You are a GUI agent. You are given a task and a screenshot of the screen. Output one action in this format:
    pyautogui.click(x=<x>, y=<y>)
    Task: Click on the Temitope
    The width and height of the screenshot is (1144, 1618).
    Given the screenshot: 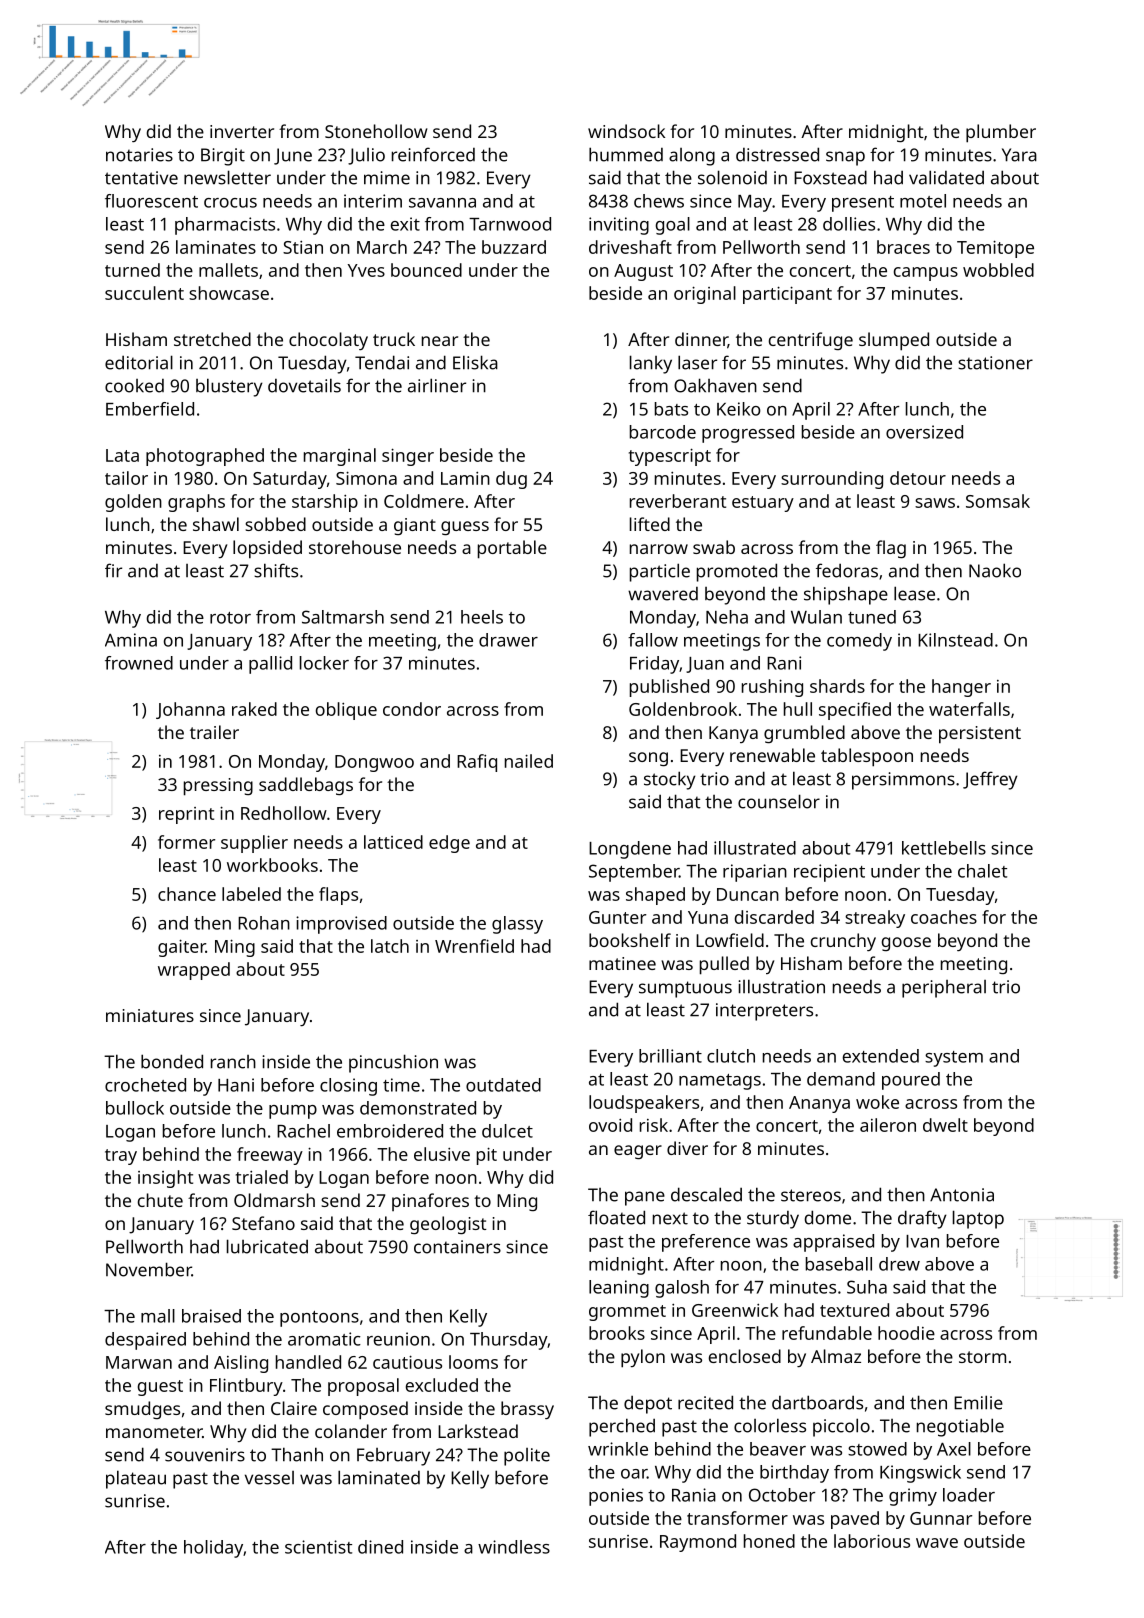 What is the action you would take?
    pyautogui.click(x=995, y=249)
